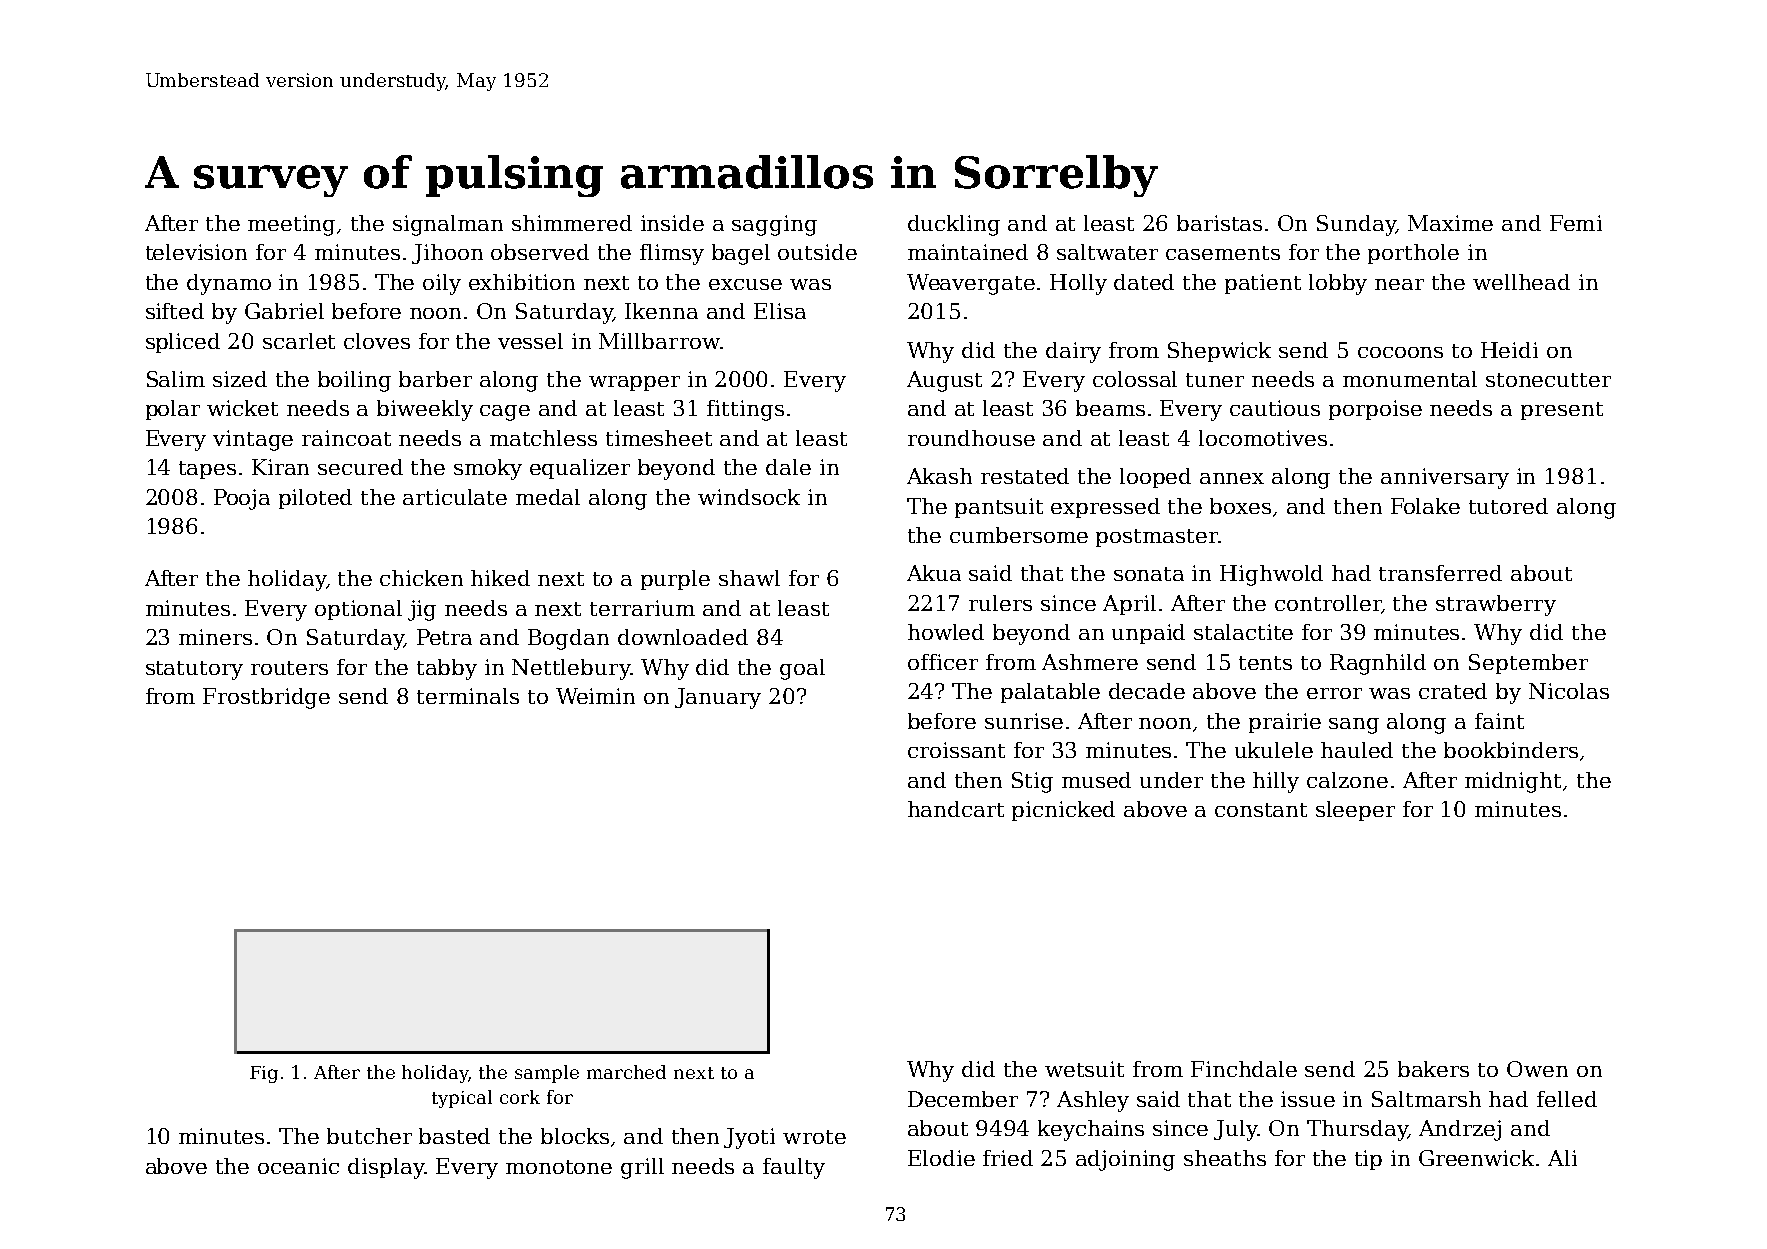 The width and height of the image is (1767, 1249). Describe the element at coordinates (377, 341) in the image. I see `cloves` at that location.
